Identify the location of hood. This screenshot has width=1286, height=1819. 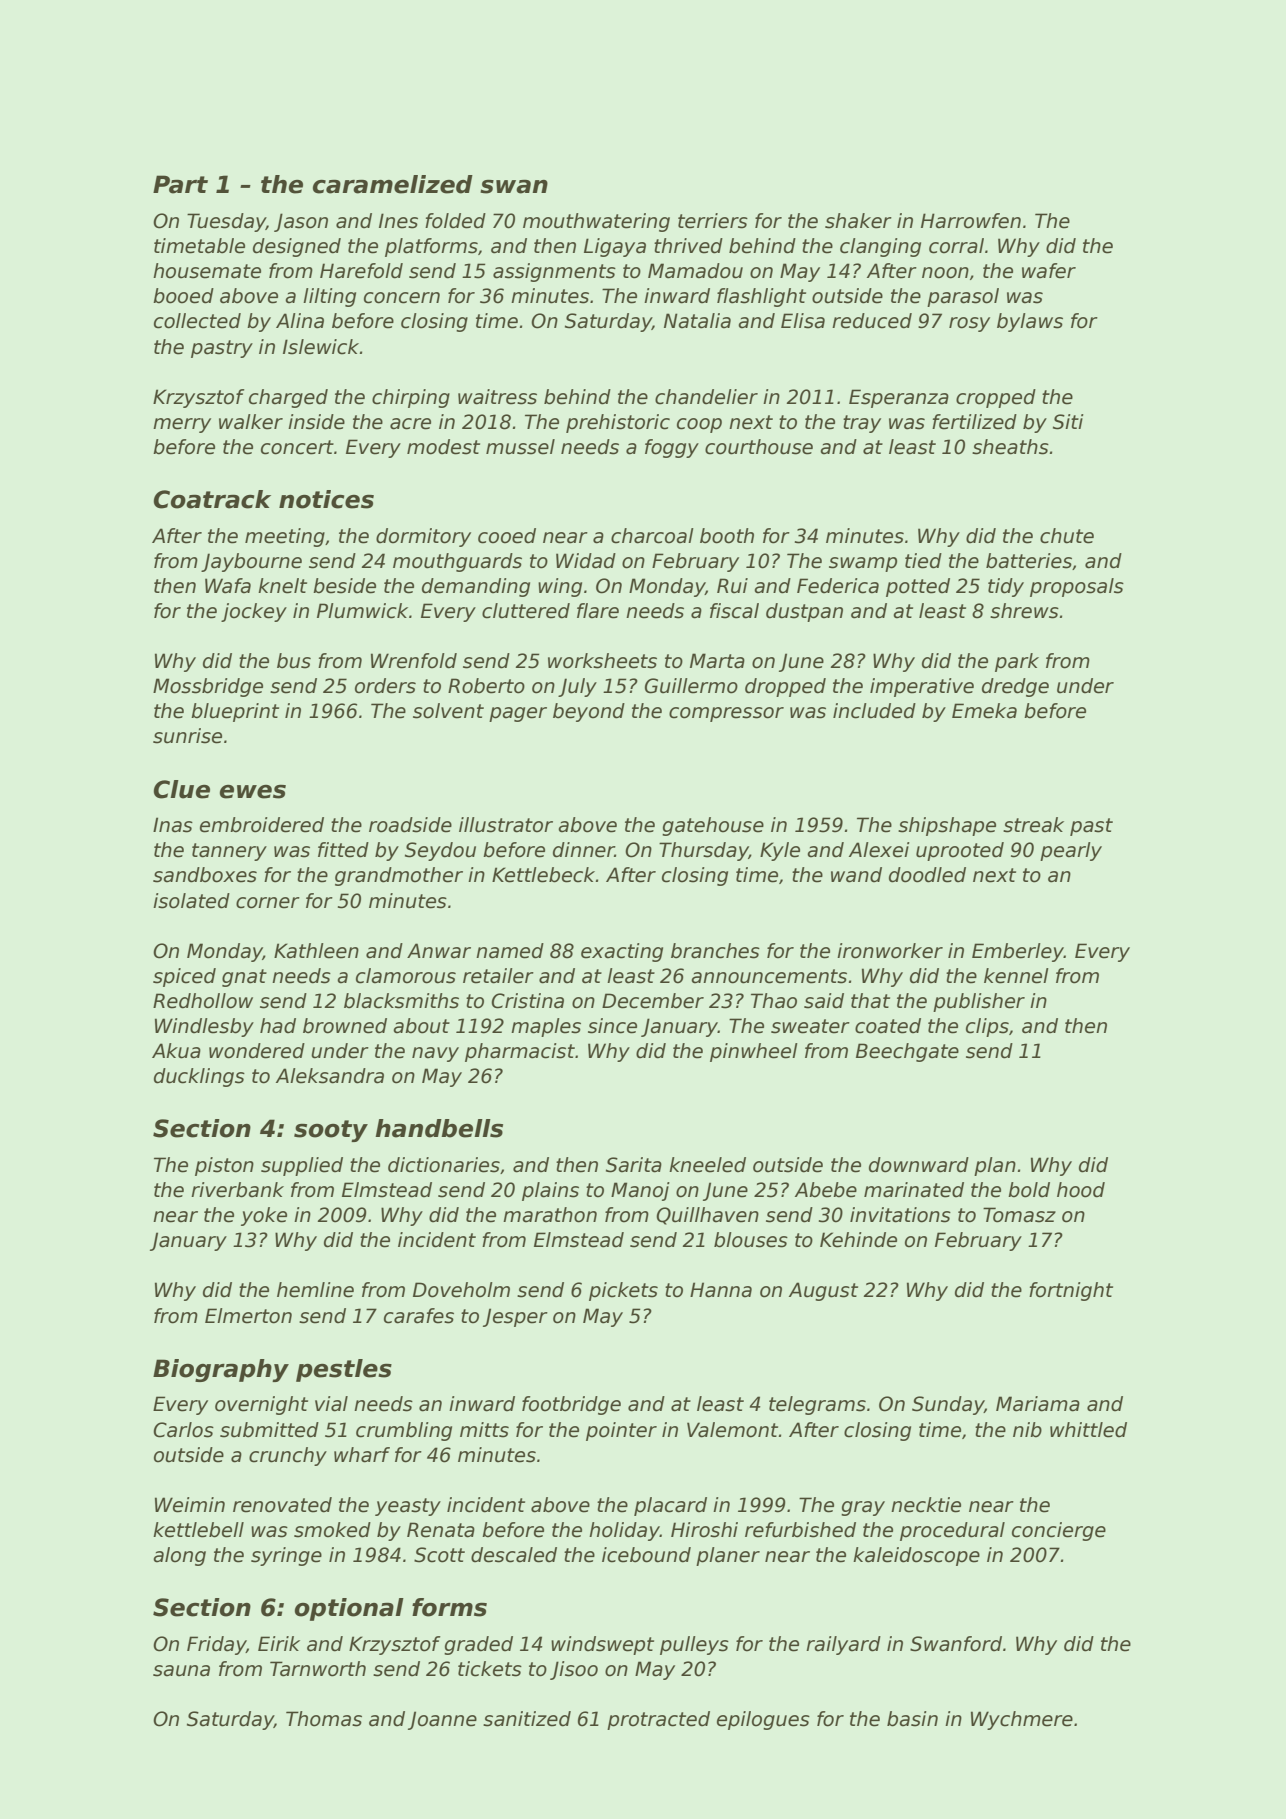
(1081, 1190).
